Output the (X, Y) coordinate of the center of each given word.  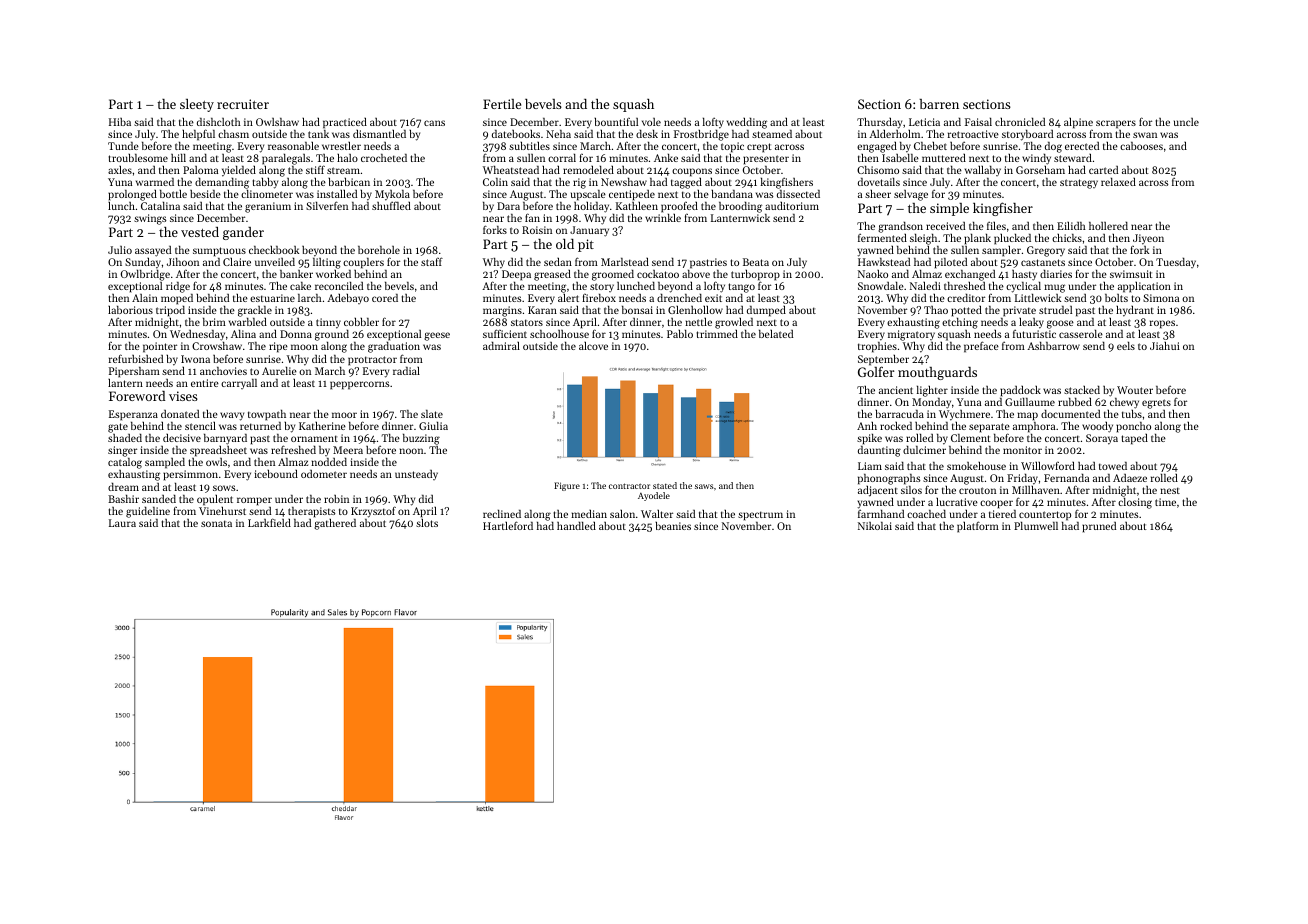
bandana (732, 194)
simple (949, 209)
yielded (239, 171)
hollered (1108, 226)
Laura (122, 523)
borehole (379, 250)
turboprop (755, 276)
